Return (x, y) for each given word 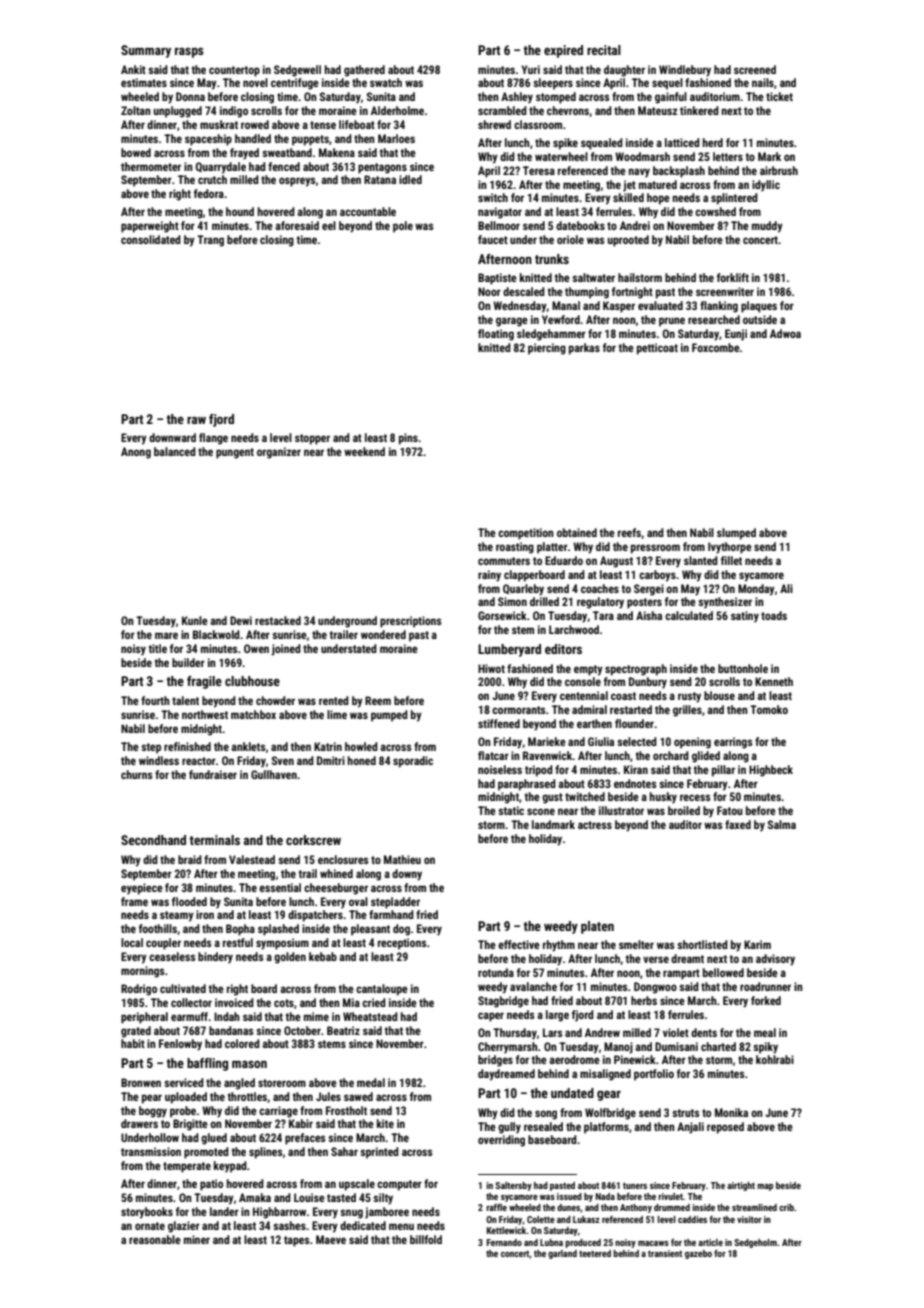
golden (290, 958)
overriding (501, 1141)
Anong (136, 453)
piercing (547, 349)
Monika (731, 1112)
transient (665, 1253)
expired (563, 51)
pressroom (655, 549)
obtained (577, 532)
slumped (736, 534)
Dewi (241, 620)
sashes (289, 1225)
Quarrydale (220, 168)
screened (755, 69)
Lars (553, 1032)
